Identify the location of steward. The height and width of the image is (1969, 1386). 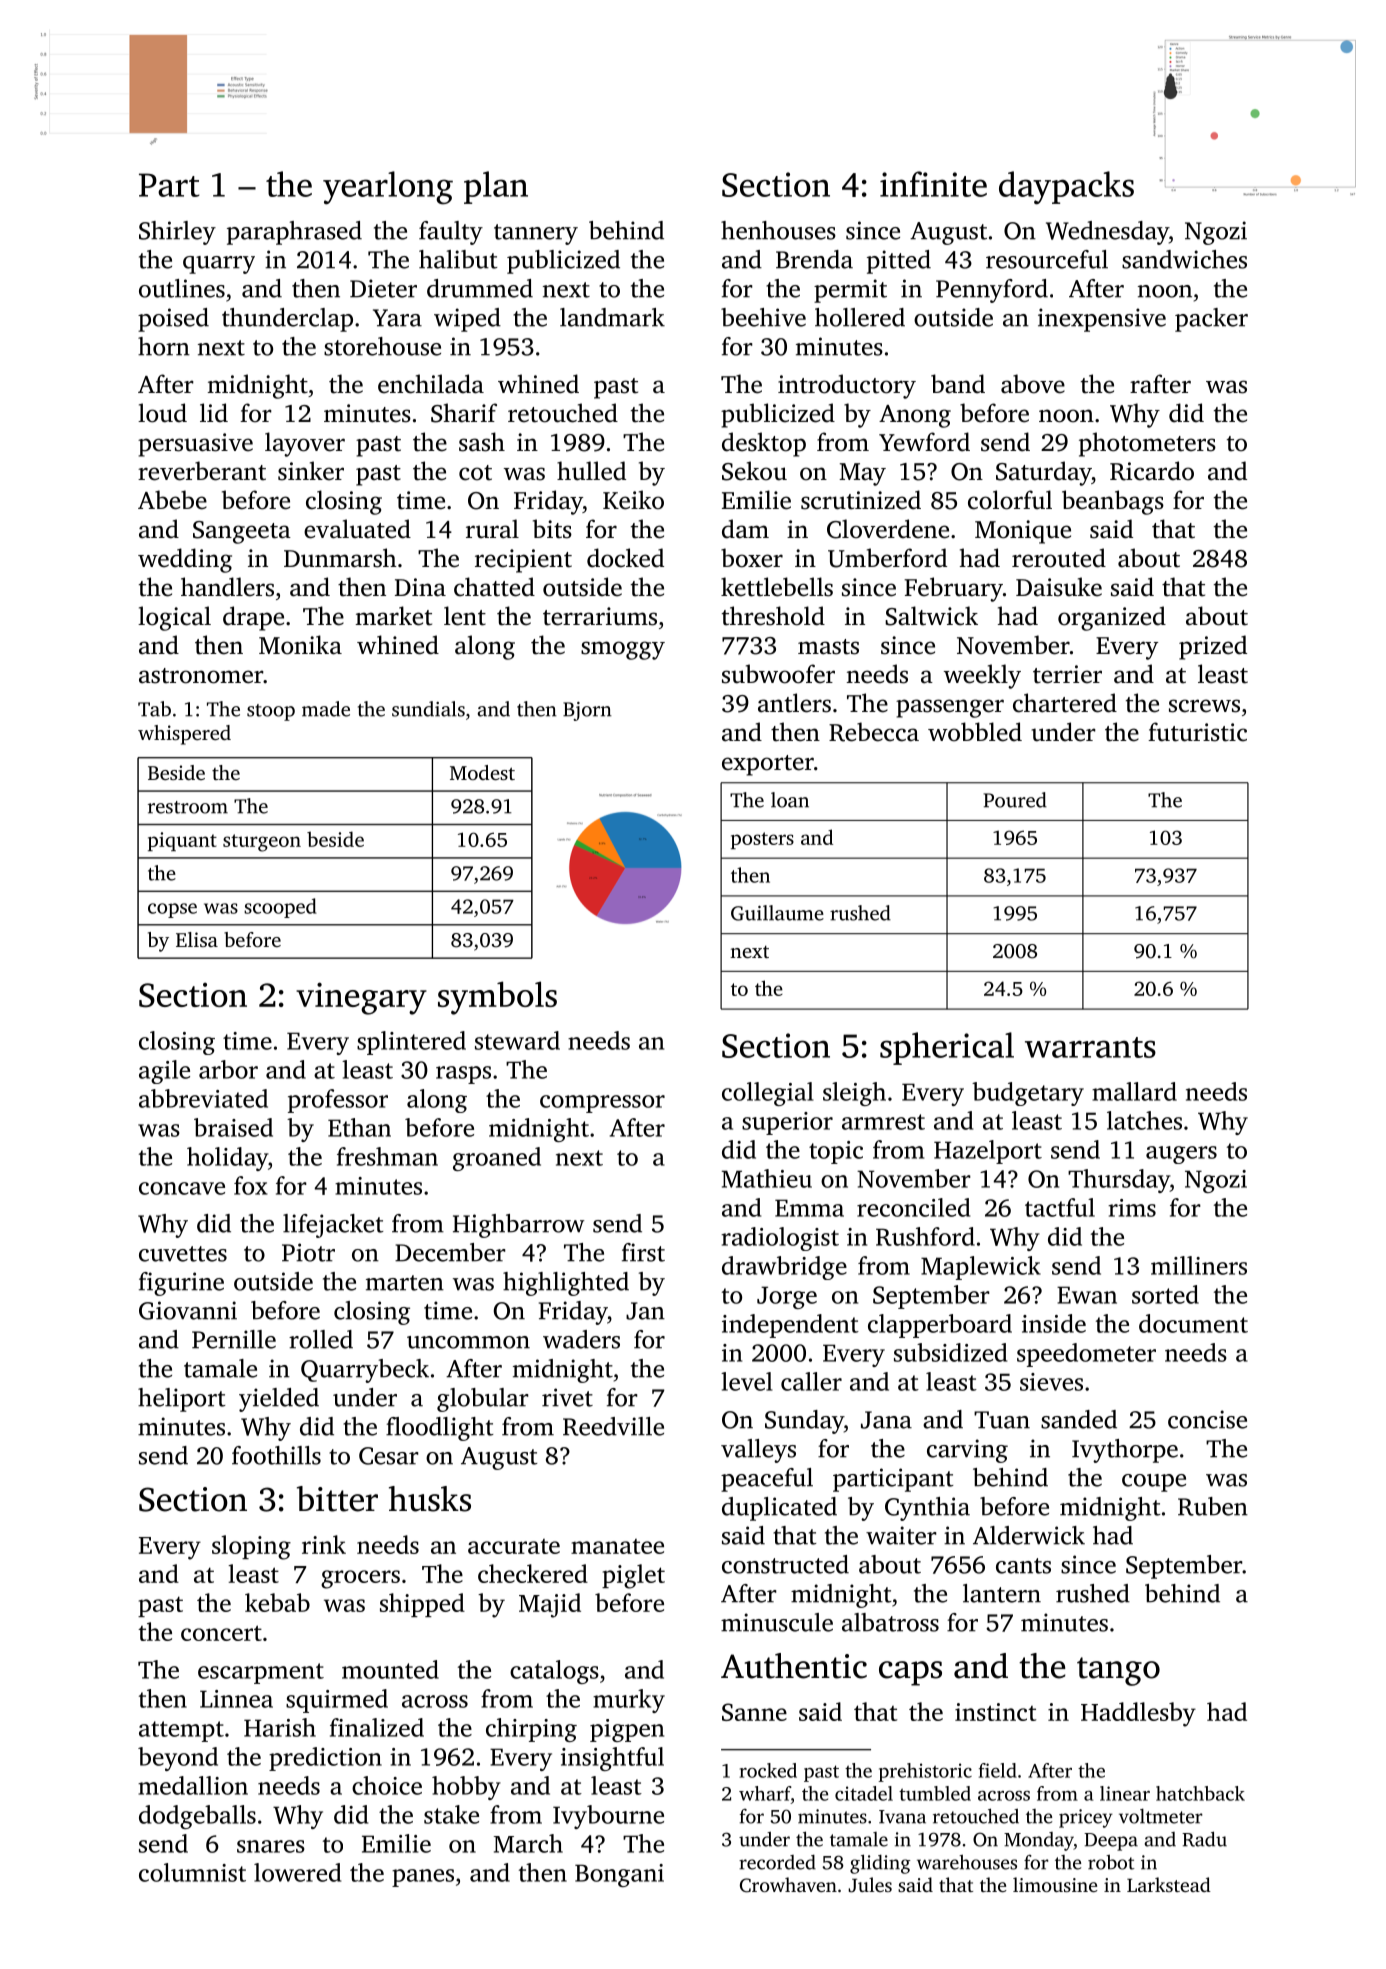
(517, 1040).
